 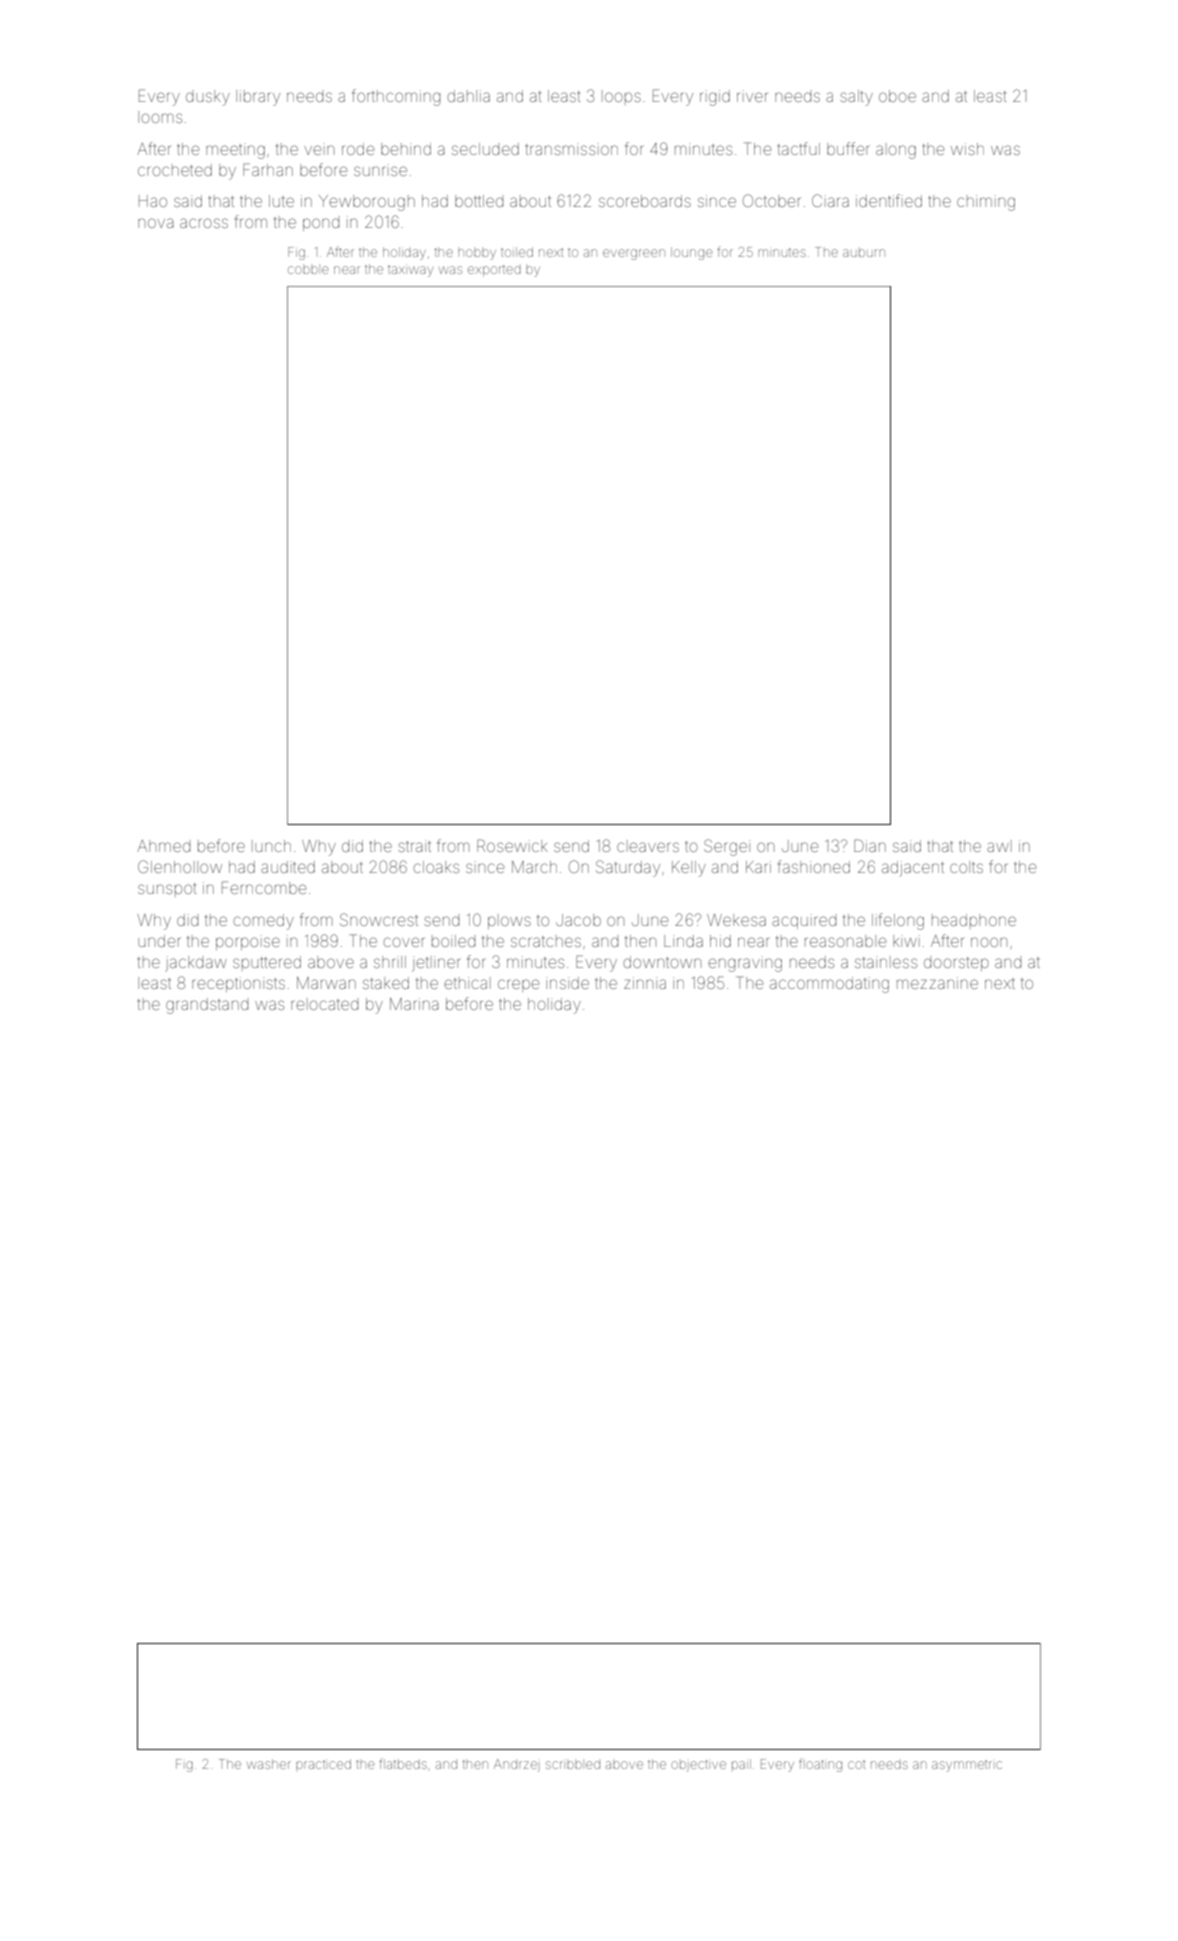 I want to click on salty, so click(x=856, y=98).
